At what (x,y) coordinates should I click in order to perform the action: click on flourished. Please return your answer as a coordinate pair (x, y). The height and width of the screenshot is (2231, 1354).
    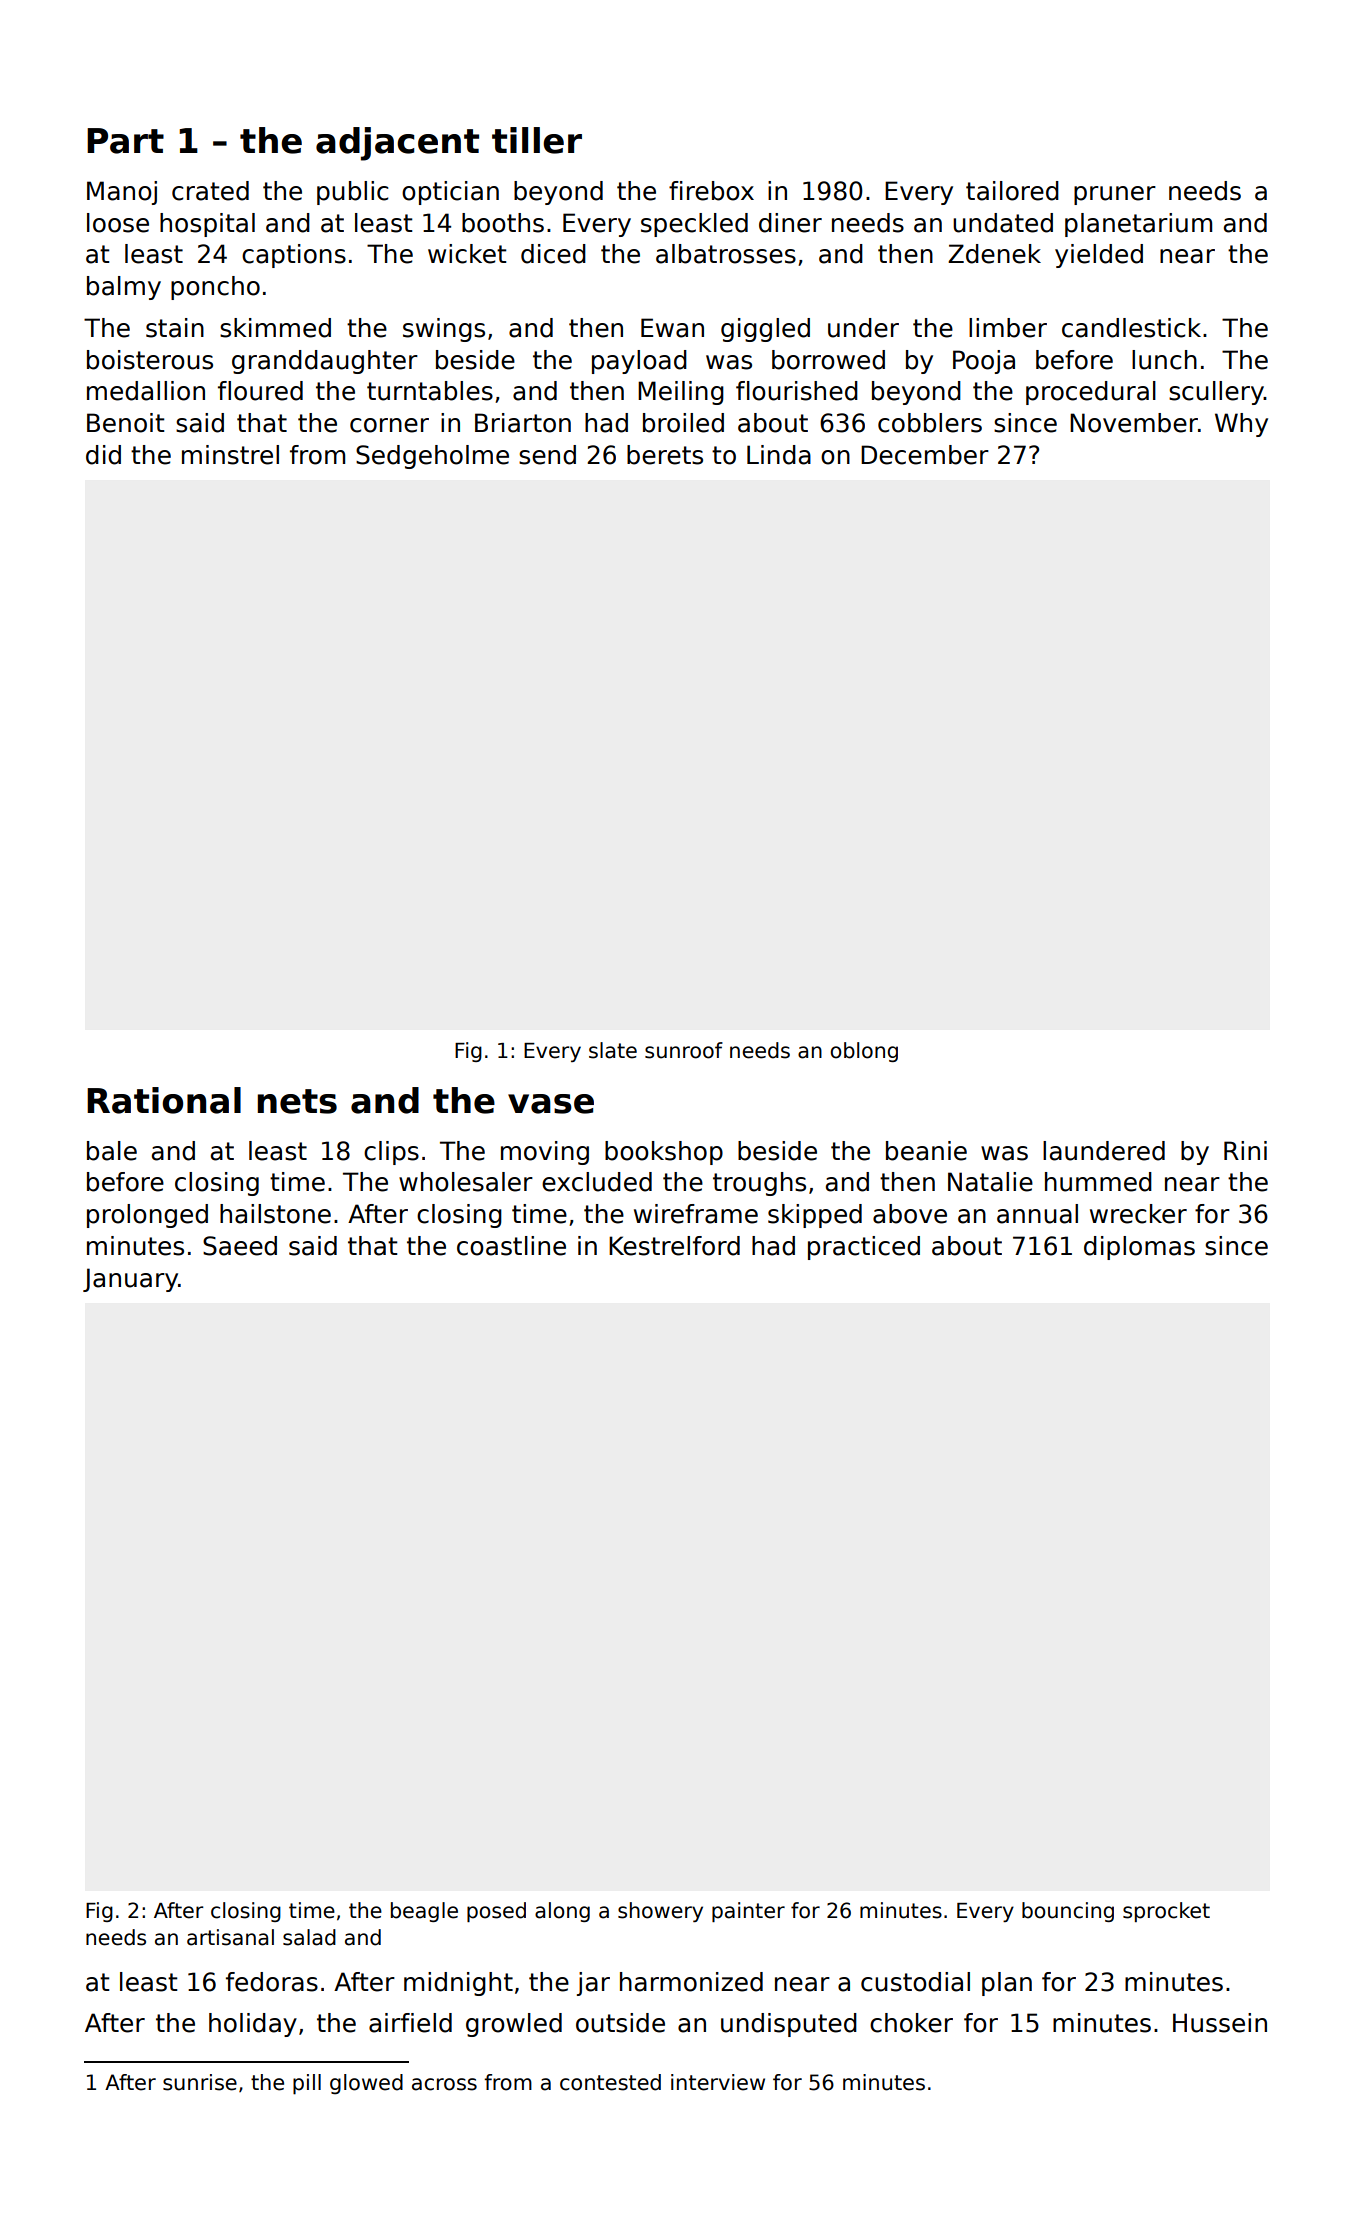
    Looking at the image, I should click on (797, 391).
